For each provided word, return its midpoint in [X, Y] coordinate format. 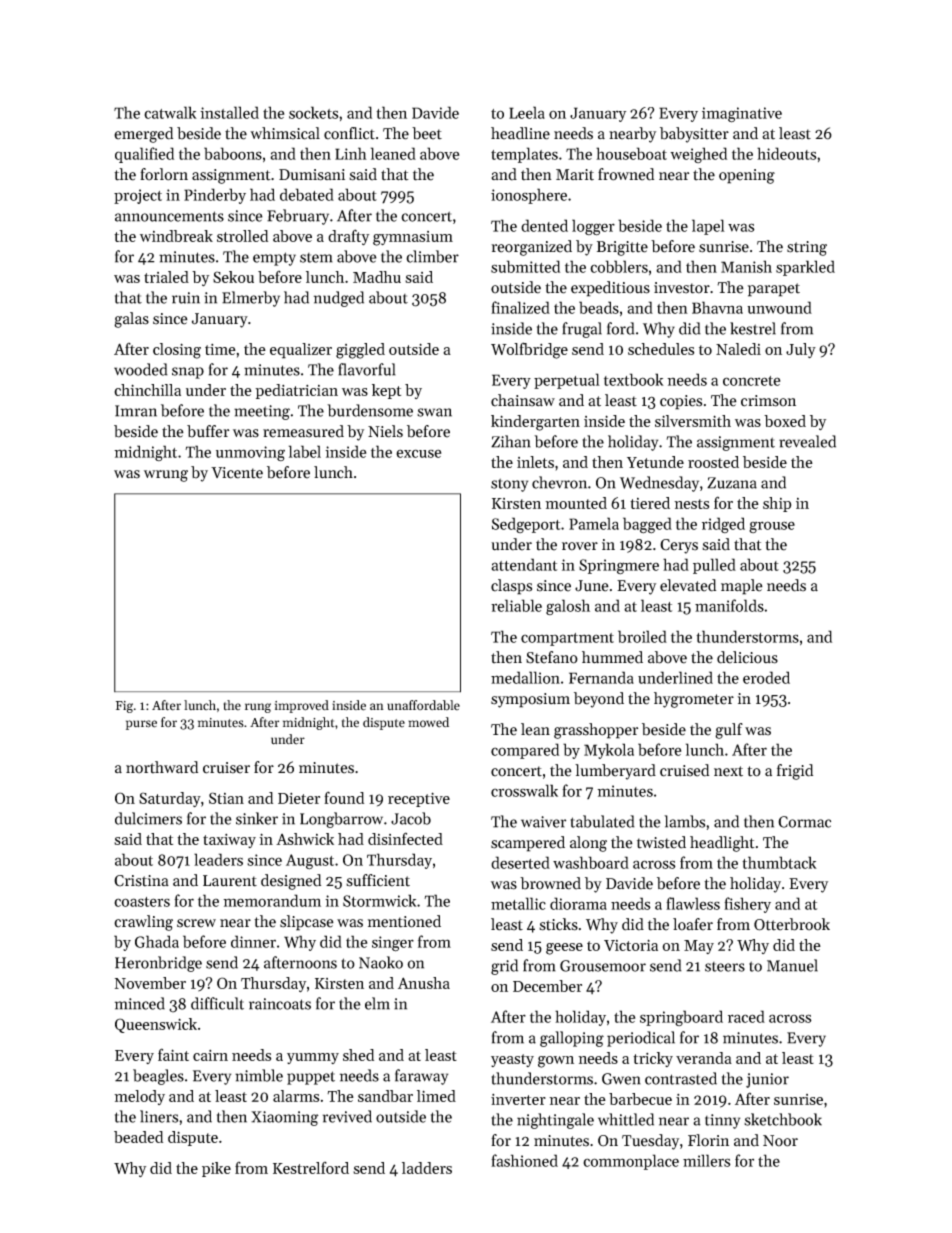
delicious [747, 657]
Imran [136, 411]
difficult [217, 1003]
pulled [714, 566]
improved [302, 706]
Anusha [424, 983]
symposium [530, 700]
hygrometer [694, 700]
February [298, 217]
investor [682, 288]
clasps [511, 587]
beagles [158, 1077]
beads [599, 307]
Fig [124, 707]
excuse [418, 453]
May [699, 947]
